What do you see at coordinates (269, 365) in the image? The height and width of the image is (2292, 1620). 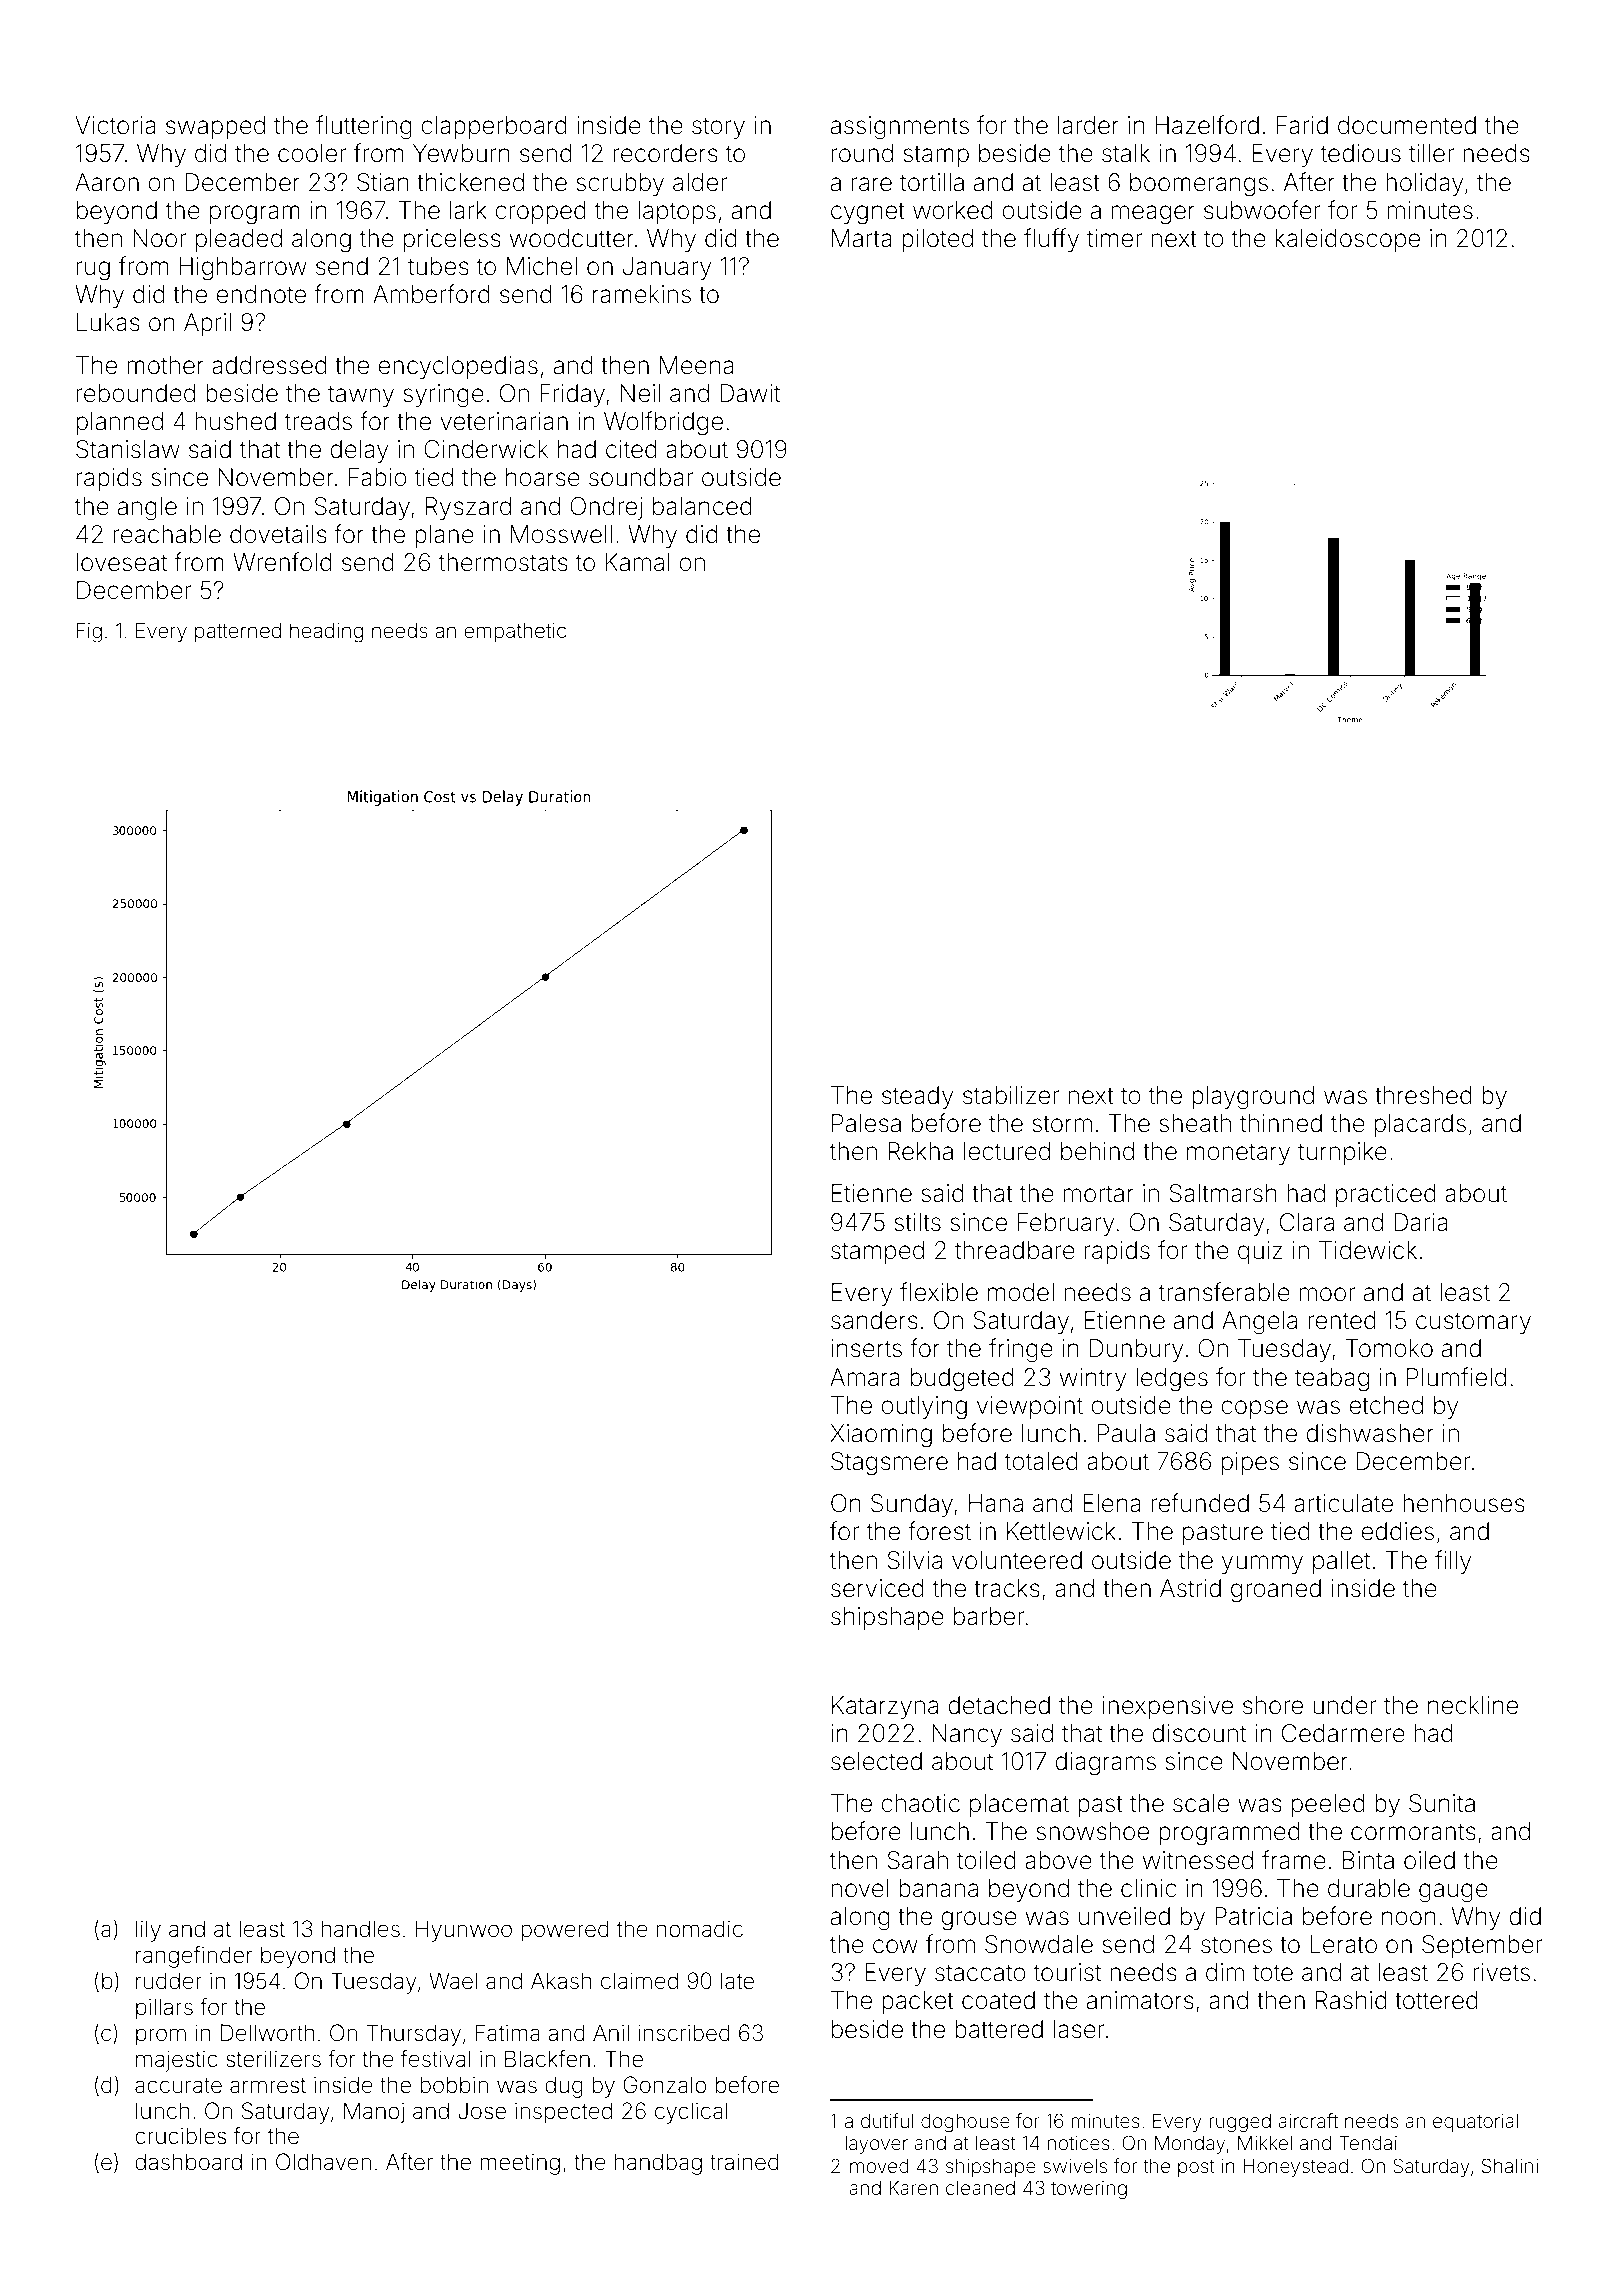 I see `addressed` at bounding box center [269, 365].
